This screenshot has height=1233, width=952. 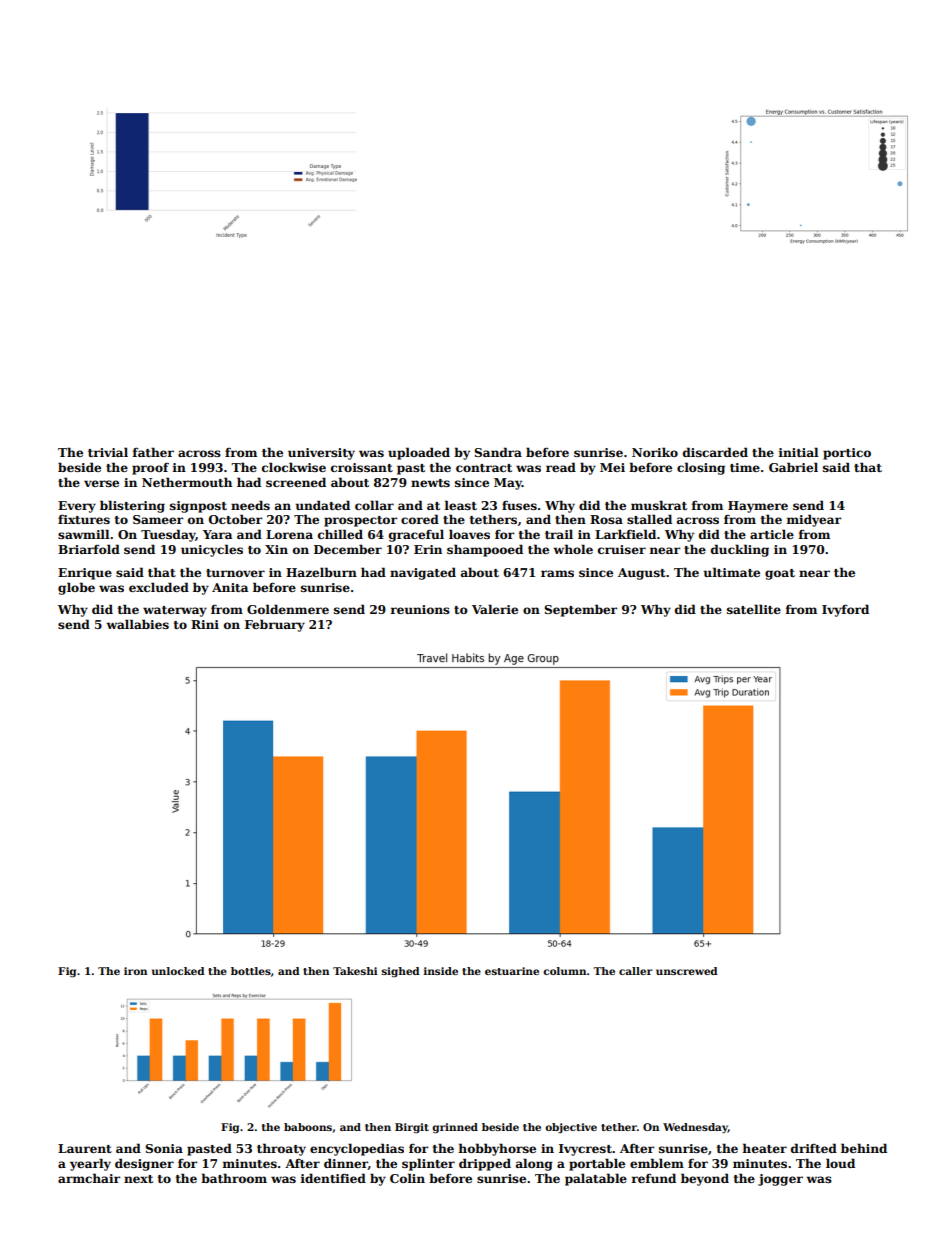 I want to click on Rini, so click(x=205, y=624).
